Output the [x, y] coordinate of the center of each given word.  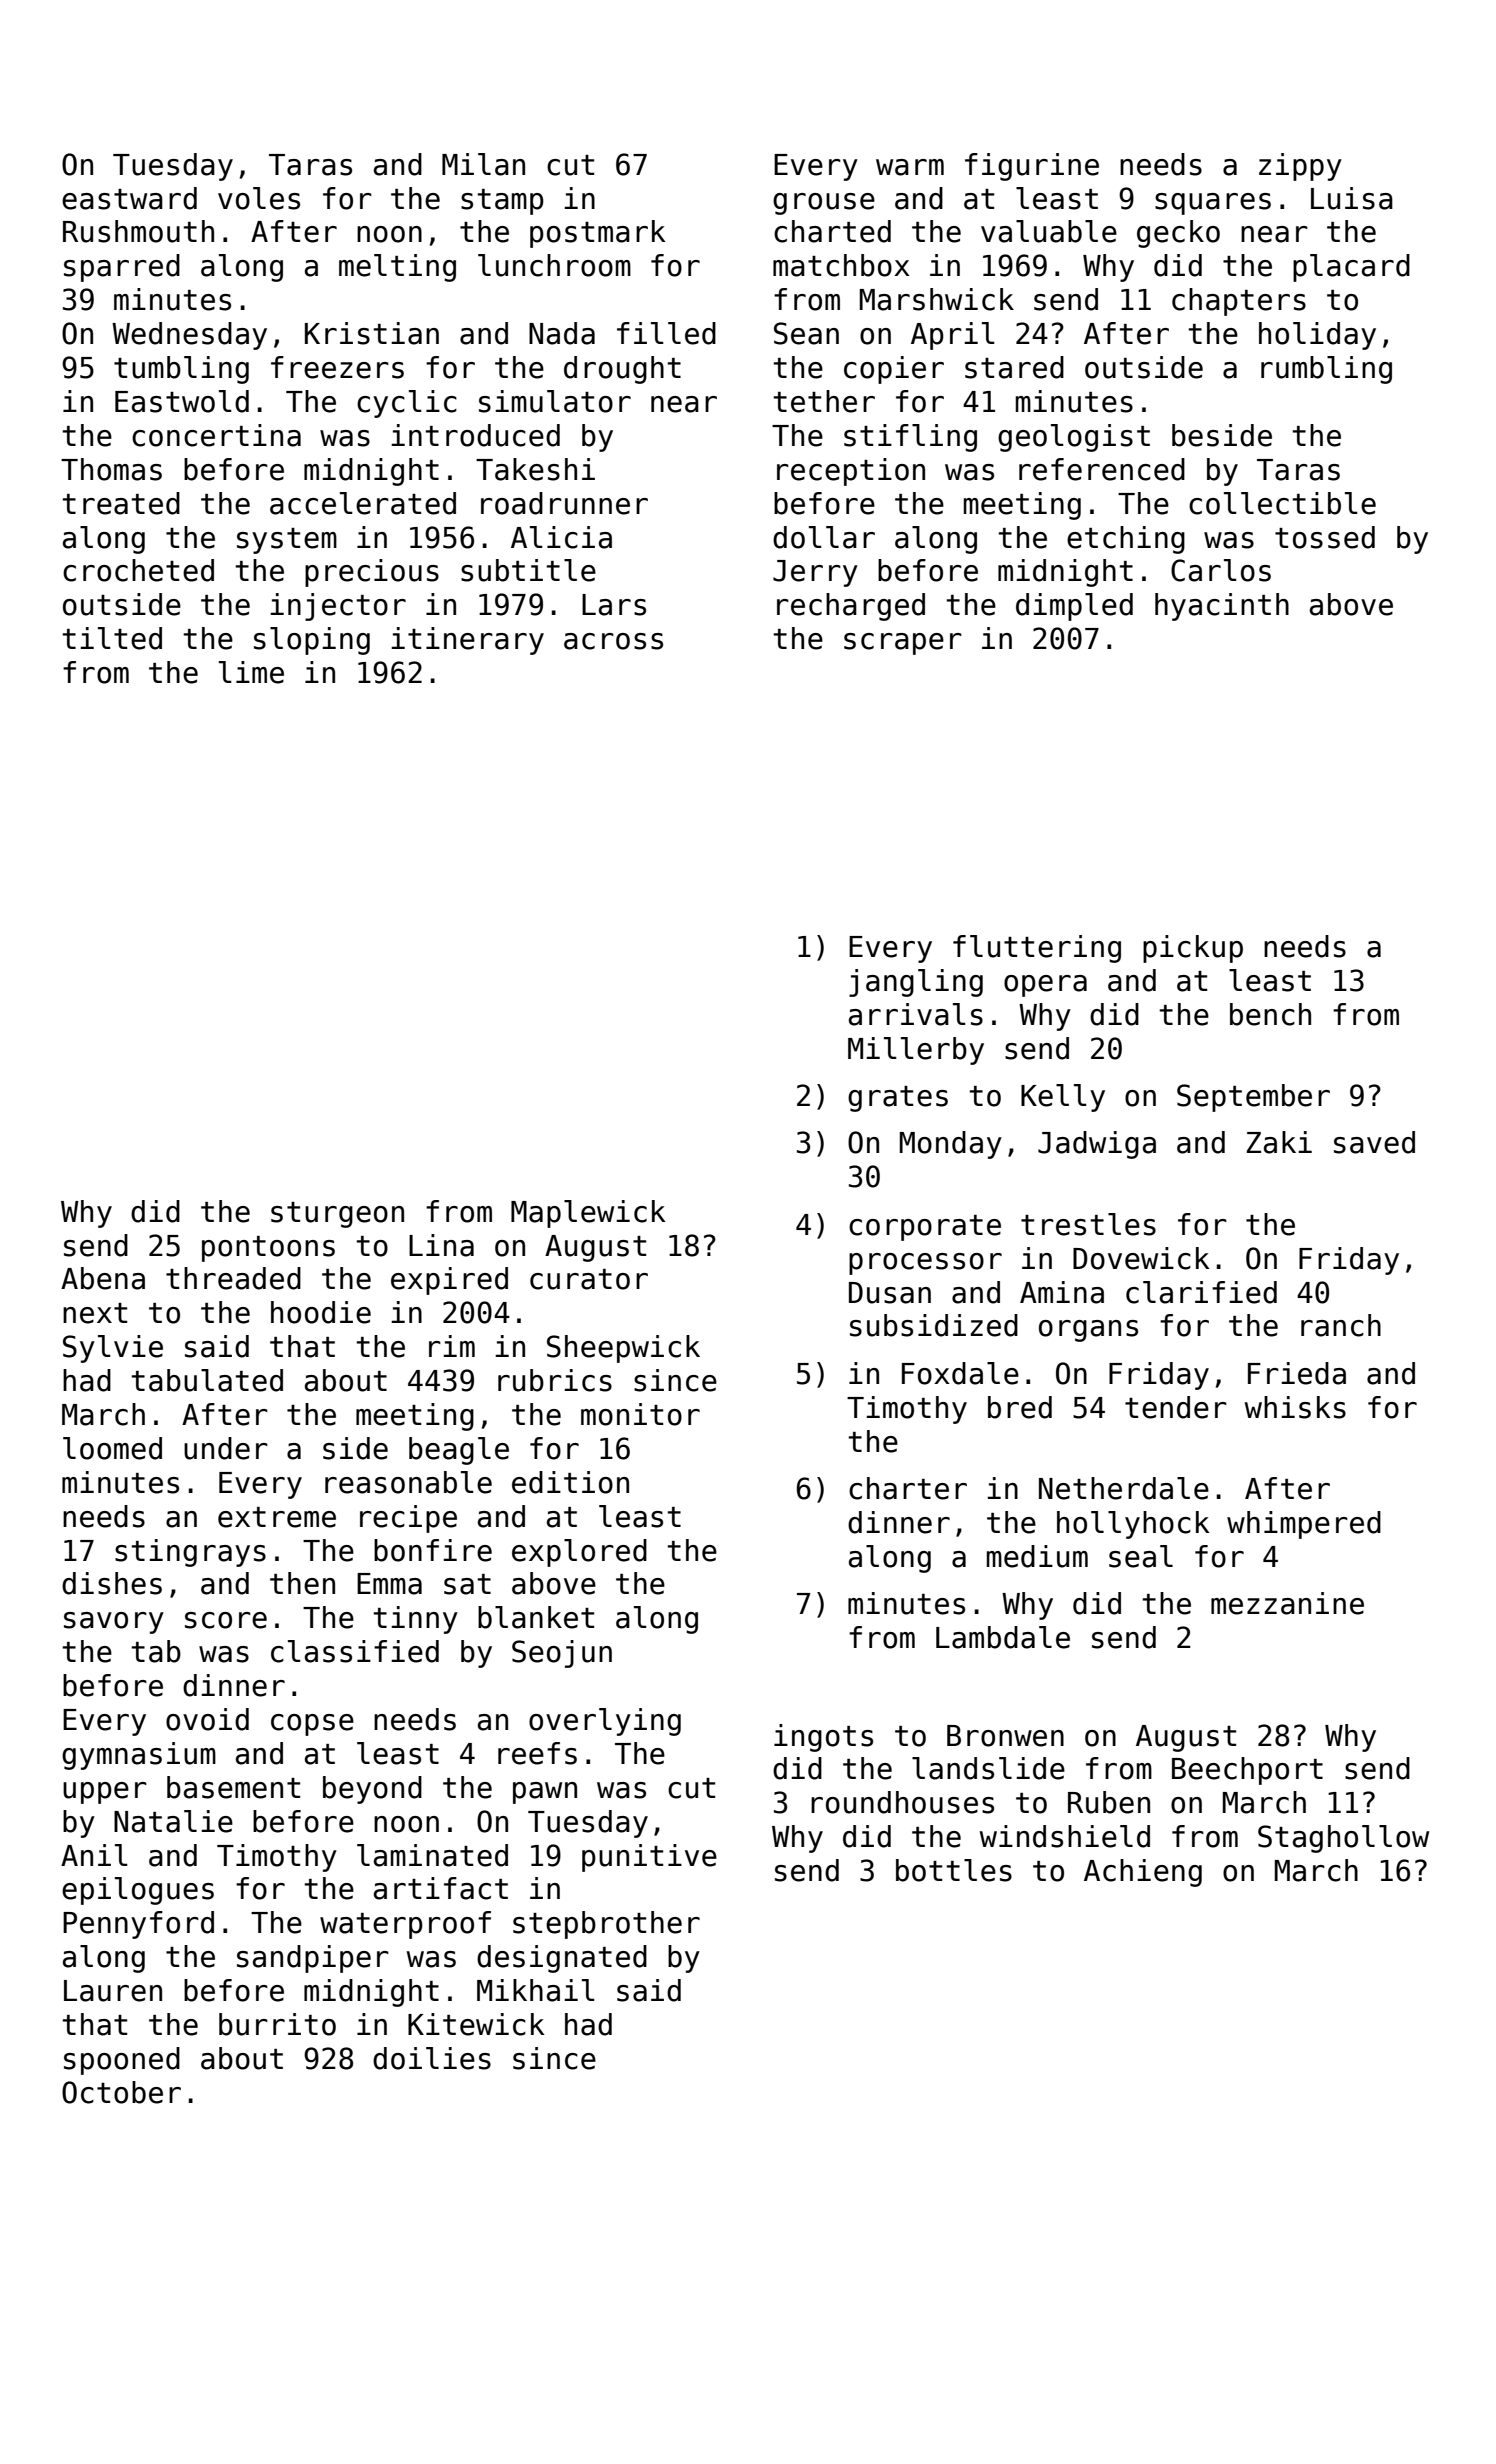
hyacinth [1222, 607]
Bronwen [1005, 1736]
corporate [925, 1228]
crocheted [138, 570]
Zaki [1279, 1142]
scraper [903, 644]
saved [1374, 1142]
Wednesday [189, 336]
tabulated [207, 1380]
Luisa [1352, 198]
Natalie [173, 1821]
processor [925, 1264]
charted [832, 231]
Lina [441, 1245]
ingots [823, 1738]
